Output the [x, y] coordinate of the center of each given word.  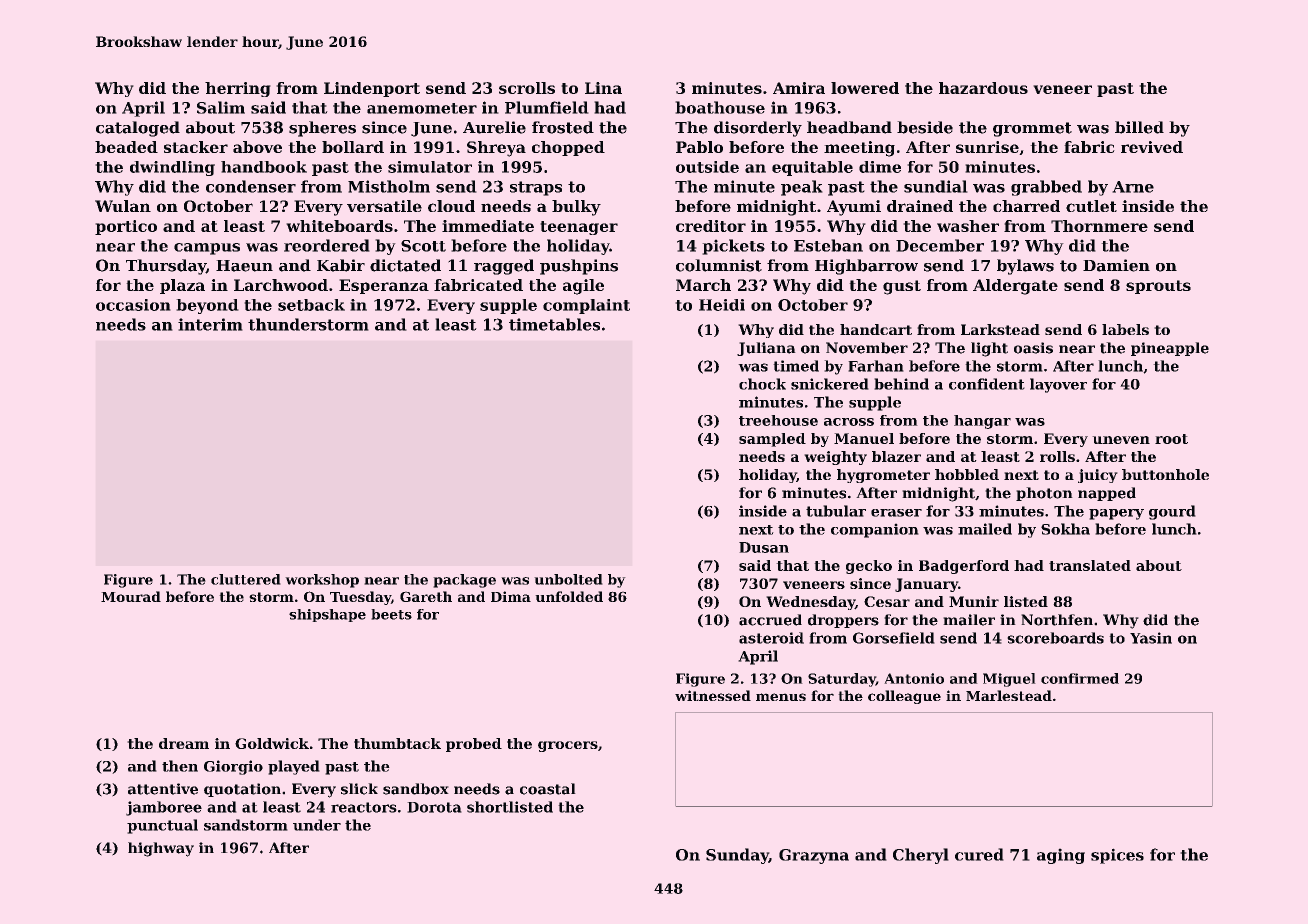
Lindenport [372, 89]
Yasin [1151, 638]
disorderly [758, 129]
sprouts [1158, 287]
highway [161, 849]
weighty [835, 458]
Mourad [131, 596]
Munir [974, 601]
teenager [579, 228]
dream [184, 743]
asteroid [771, 638]
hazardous [983, 88]
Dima [511, 596]
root [1171, 439]
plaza [182, 286]
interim [210, 324]
